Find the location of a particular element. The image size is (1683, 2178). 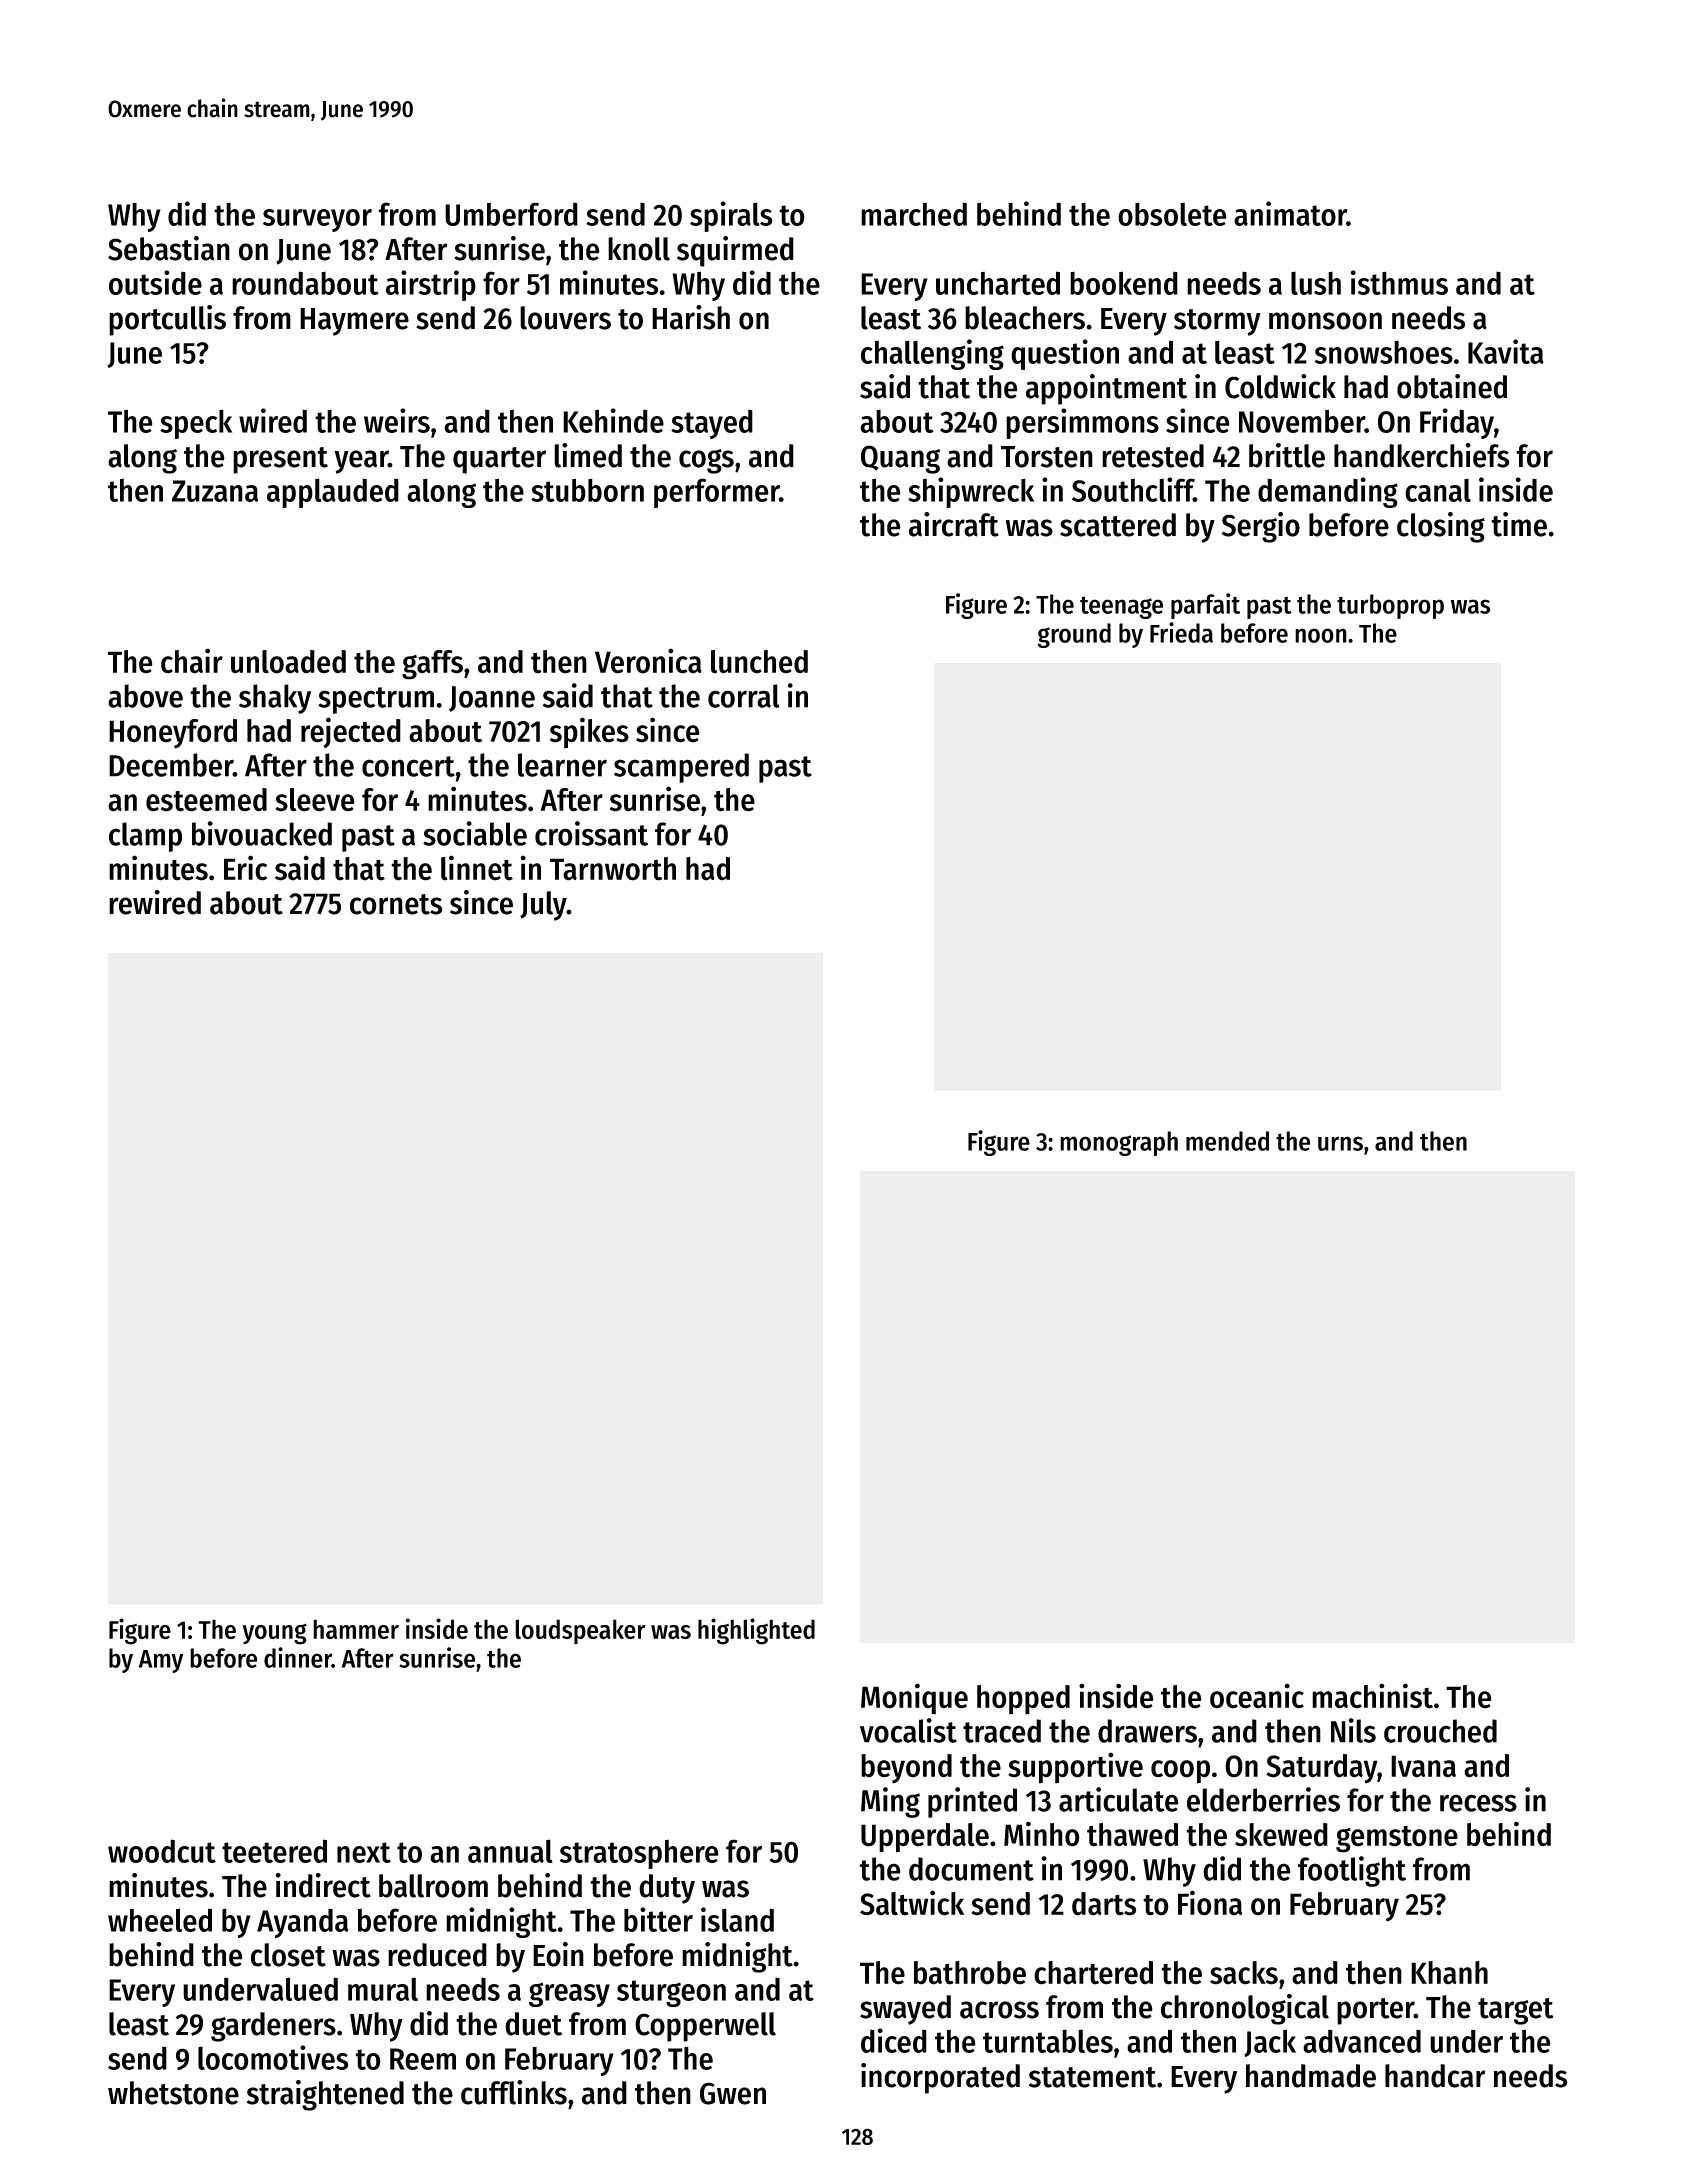

Umberford is located at coordinates (511, 214).
